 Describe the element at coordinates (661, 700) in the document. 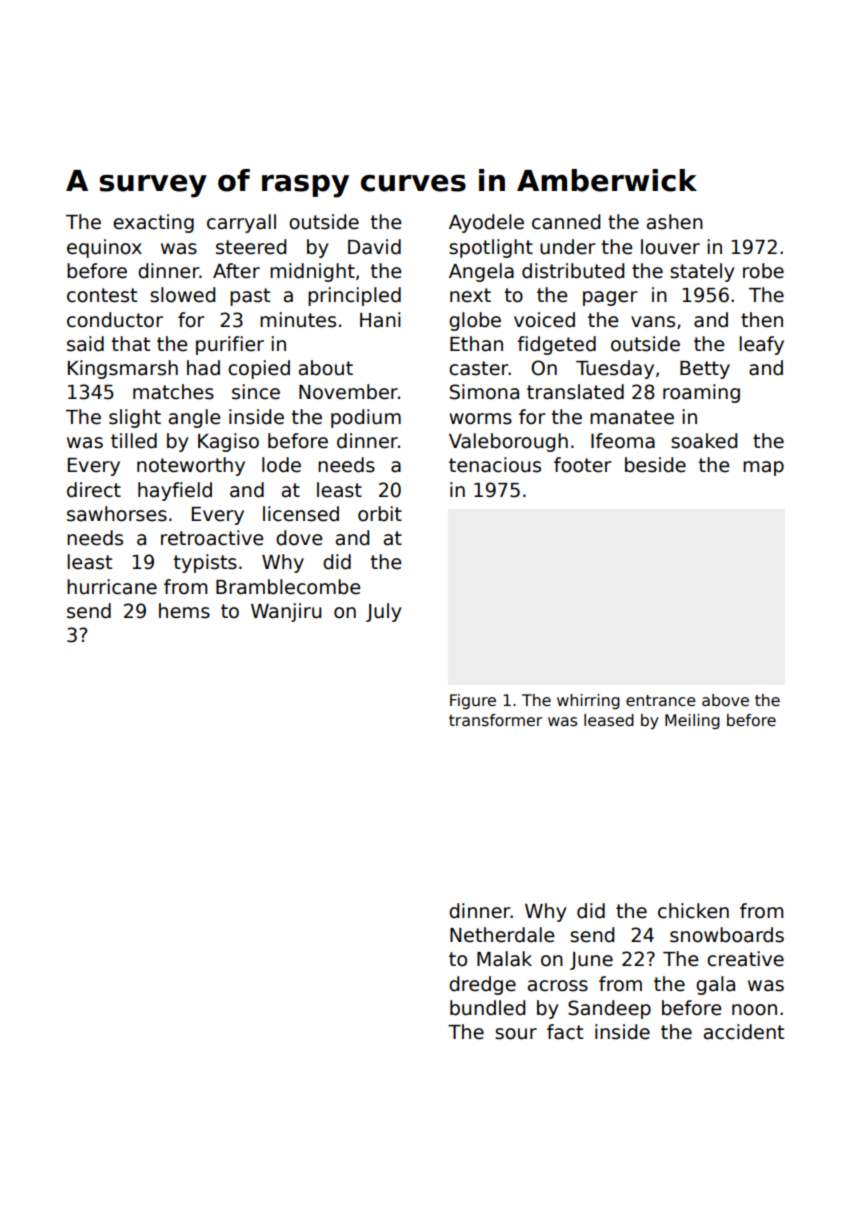

I see `entrance` at that location.
